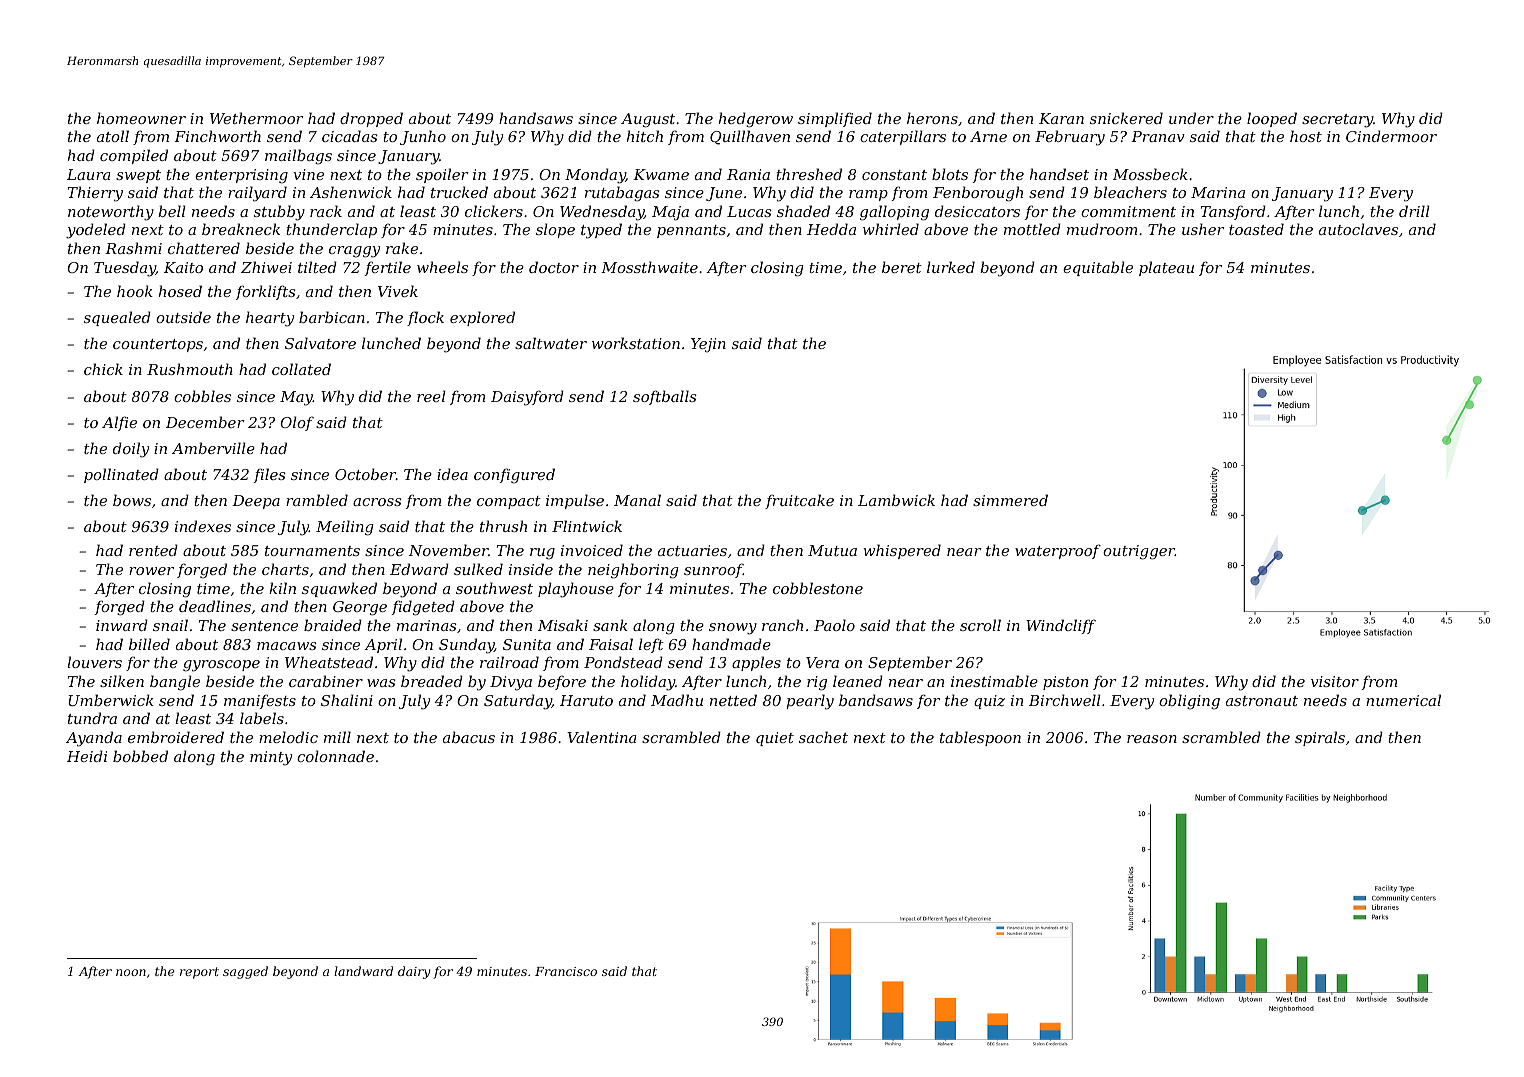 This screenshot has height=1077, width=1524. I want to click on spirals, so click(1320, 738).
